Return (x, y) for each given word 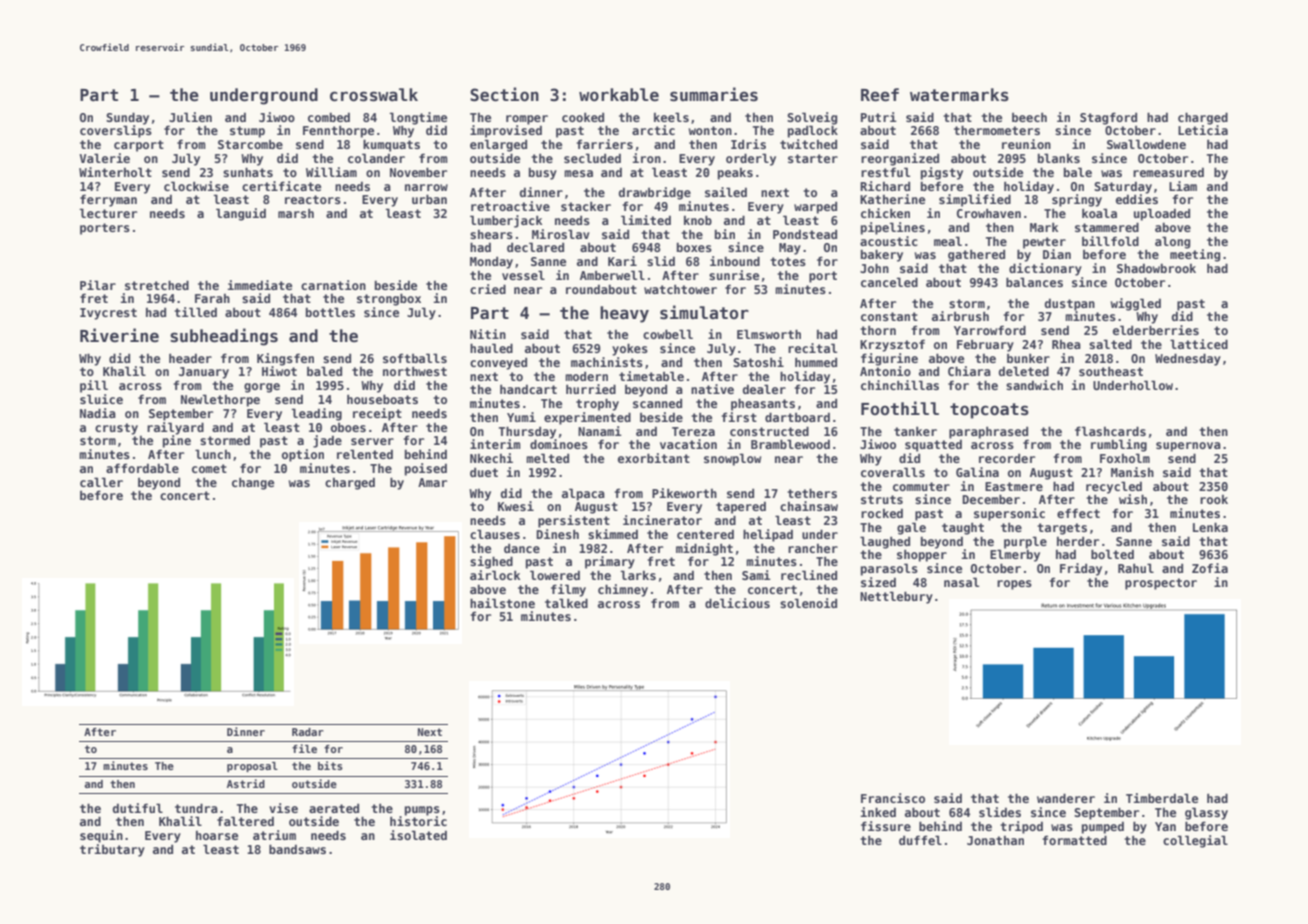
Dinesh (557, 534)
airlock (495, 575)
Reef (880, 95)
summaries (714, 94)
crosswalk (374, 95)
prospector (1161, 584)
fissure (886, 826)
